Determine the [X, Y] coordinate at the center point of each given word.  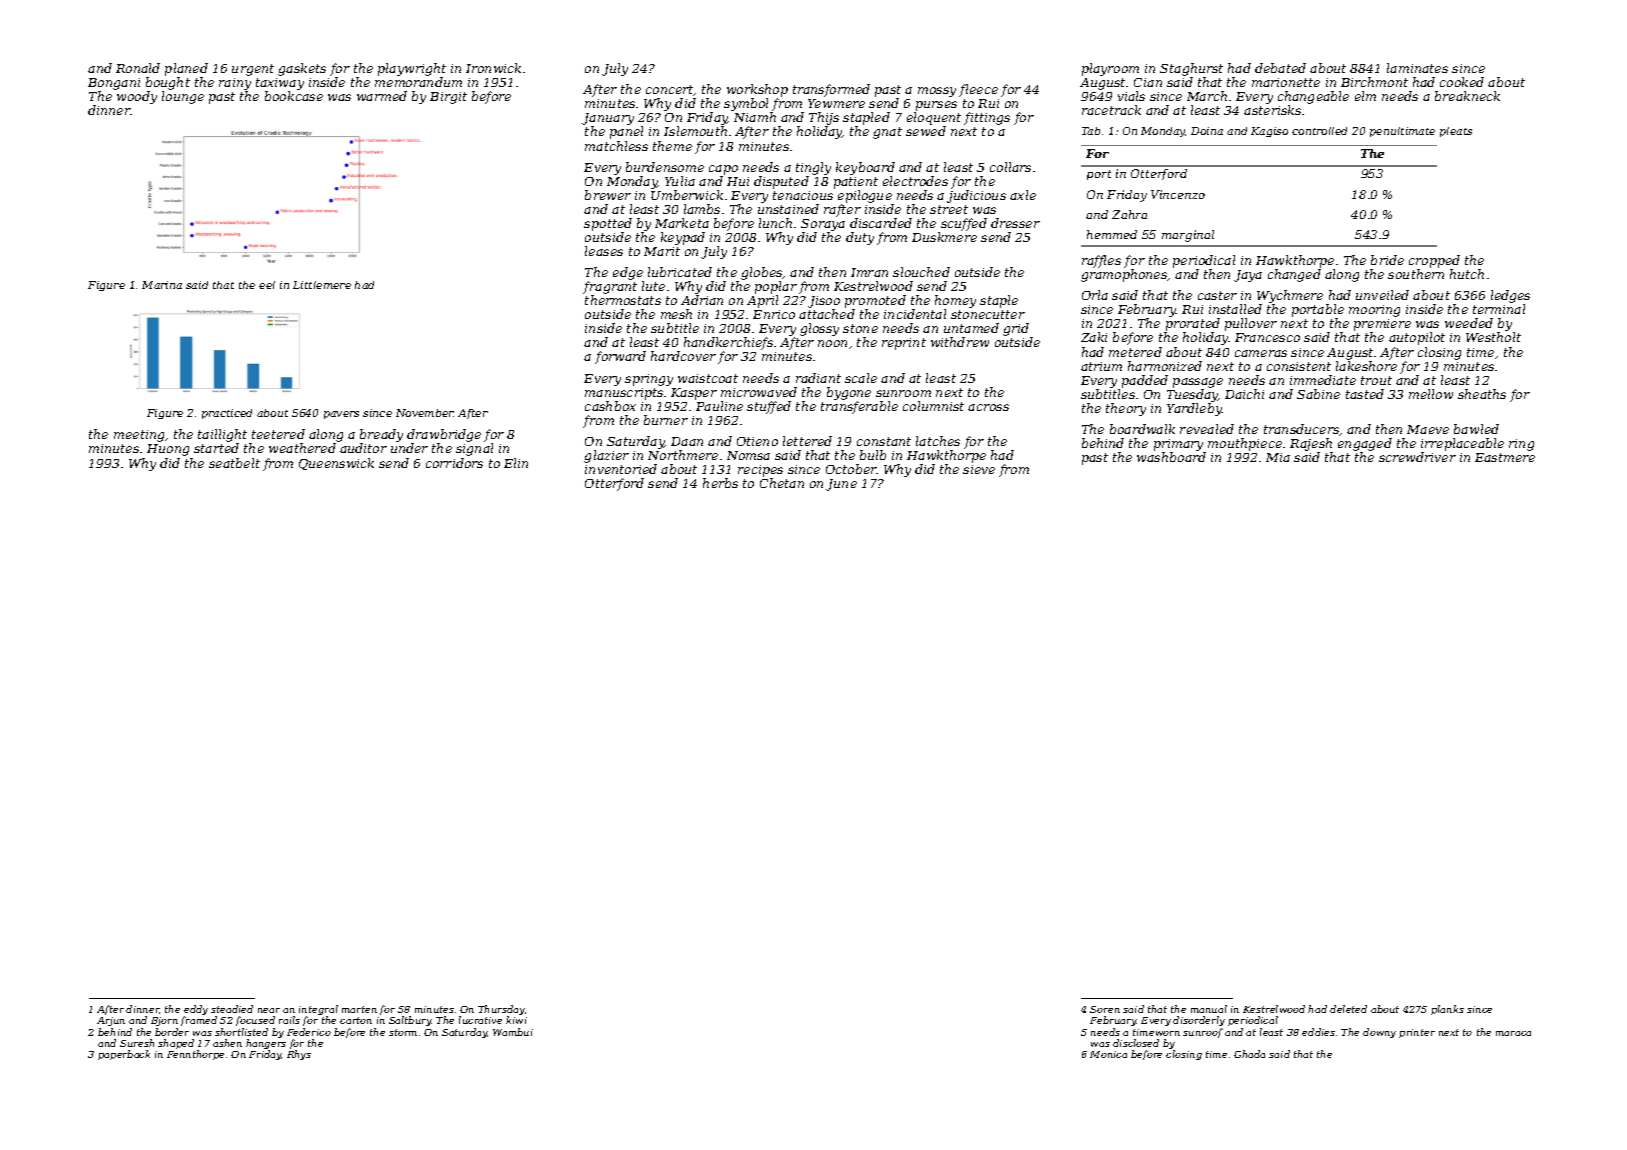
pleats [1456, 132]
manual [1209, 1009]
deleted [1348, 1009]
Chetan [782, 483]
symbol [746, 104]
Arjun [111, 1021]
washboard [1171, 457]
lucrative [480, 1020]
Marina [162, 285]
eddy [196, 1011]
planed [186, 69]
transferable [859, 407]
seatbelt [234, 463]
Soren [1105, 1009]
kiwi [516, 1020]
